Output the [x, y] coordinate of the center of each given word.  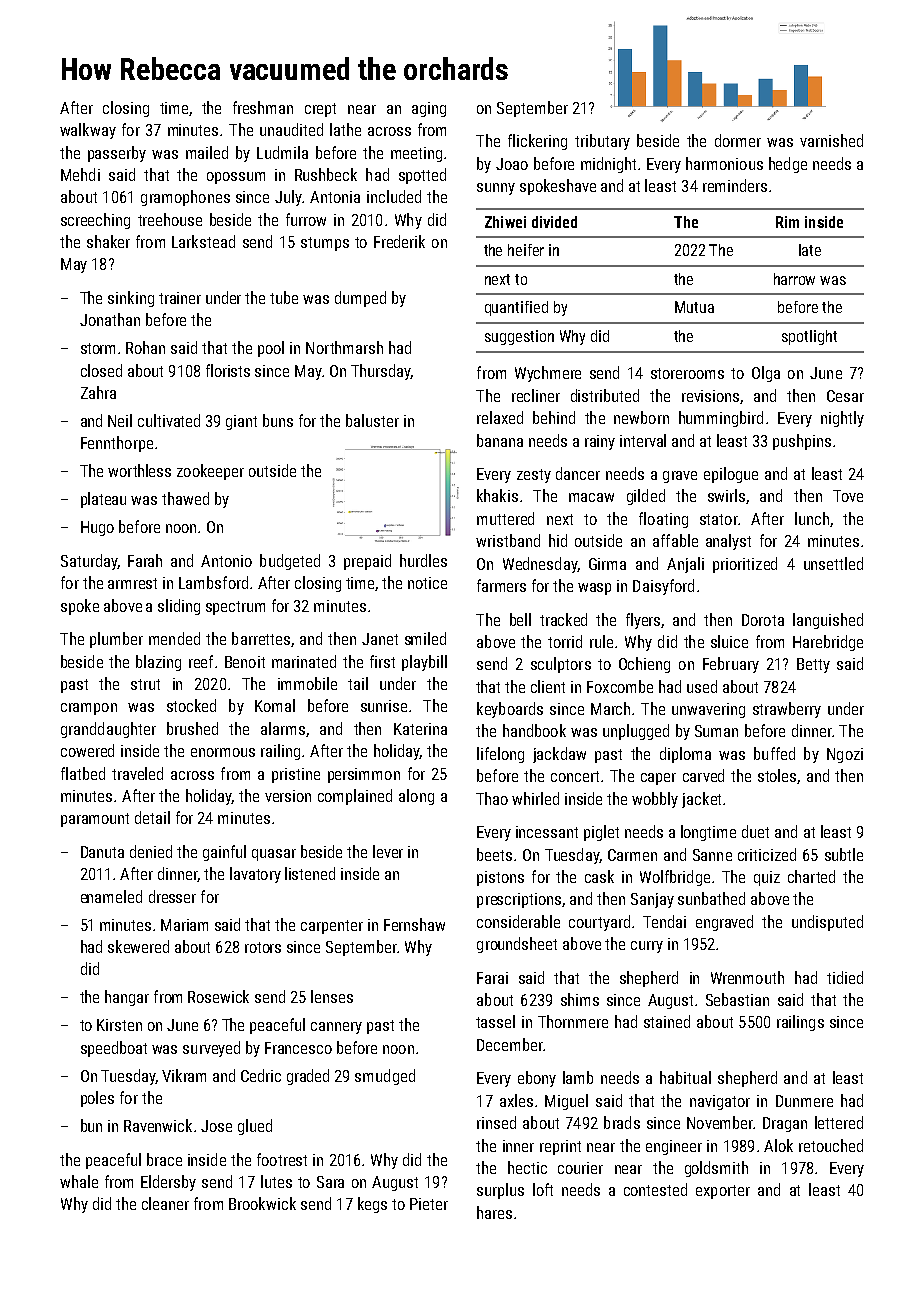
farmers [501, 585]
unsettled [833, 563]
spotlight [809, 337]
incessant [547, 832]
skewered [138, 946]
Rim [787, 222]
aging [429, 109]
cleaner [165, 1203]
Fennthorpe [117, 444]
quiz [767, 878]
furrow [306, 219]
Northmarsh [344, 347]
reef [201, 661]
